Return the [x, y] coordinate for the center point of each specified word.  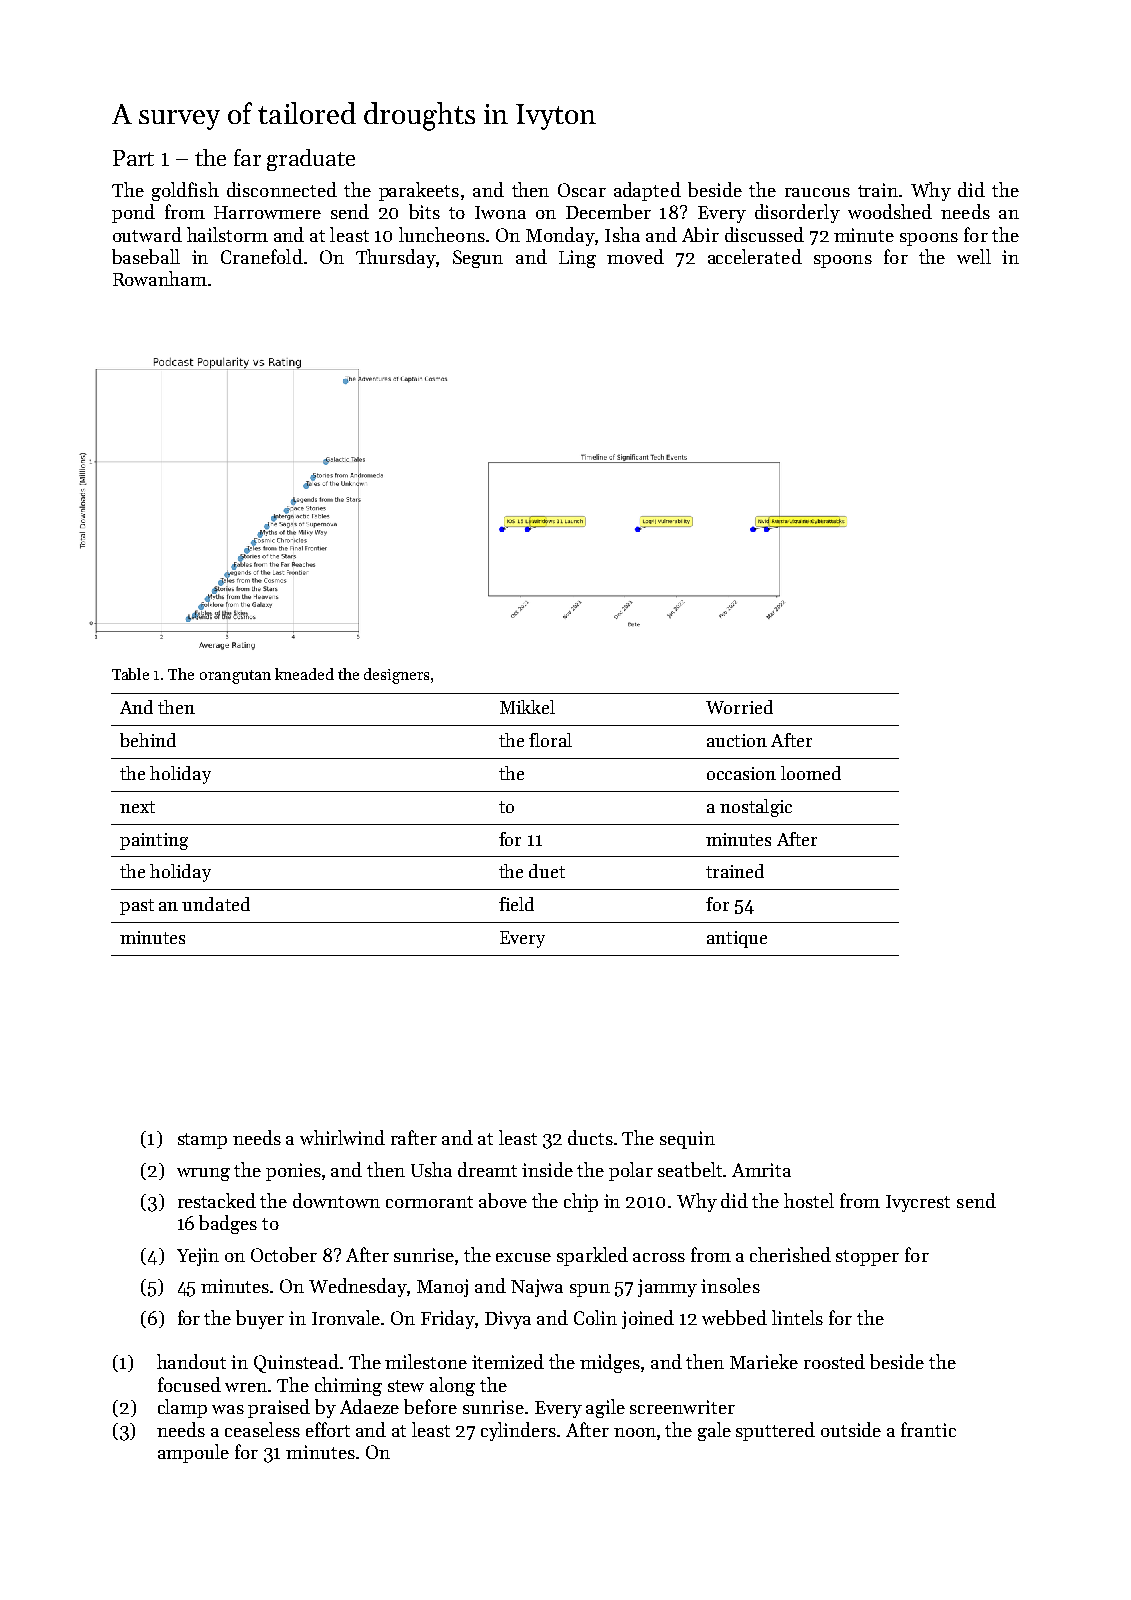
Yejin [198, 1257]
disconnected [282, 189]
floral [550, 740]
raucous [817, 192]
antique [737, 939]
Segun [478, 259]
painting [154, 841]
